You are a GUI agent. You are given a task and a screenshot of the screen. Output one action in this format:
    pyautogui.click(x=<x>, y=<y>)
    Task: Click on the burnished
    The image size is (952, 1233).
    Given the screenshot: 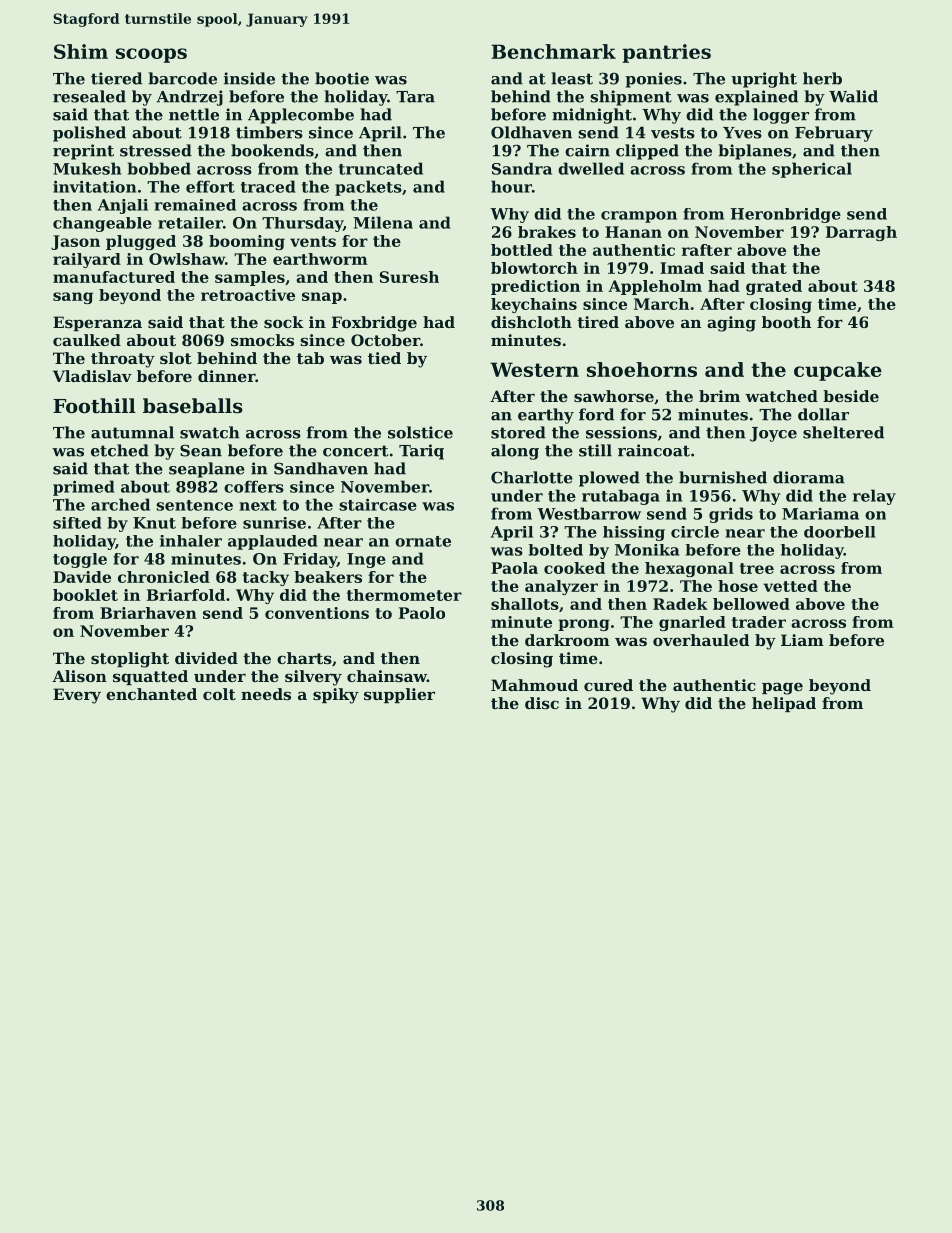 What is the action you would take?
    pyautogui.click(x=723, y=477)
